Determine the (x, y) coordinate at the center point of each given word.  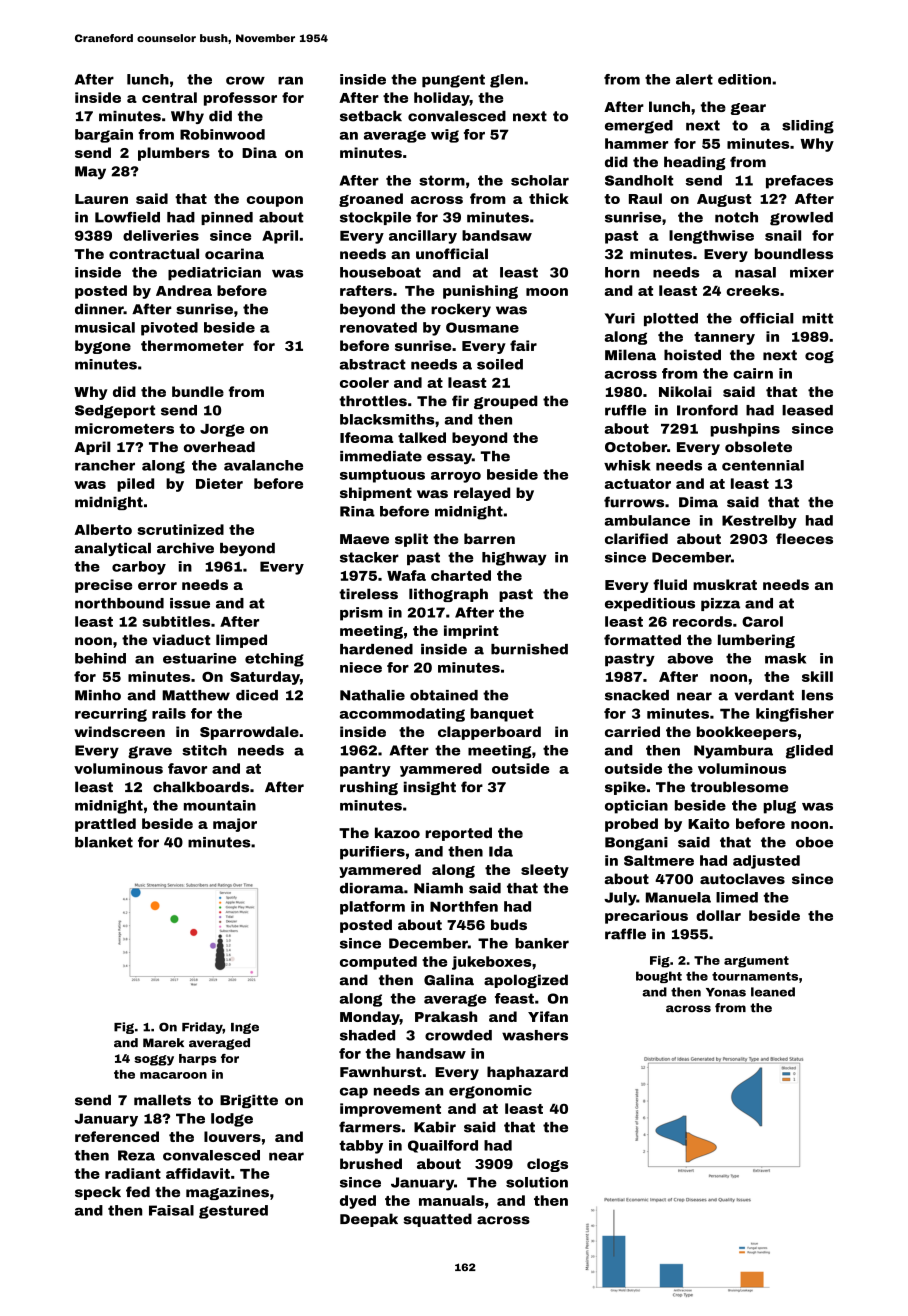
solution (537, 1182)
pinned (227, 218)
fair (523, 345)
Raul (645, 198)
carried (632, 731)
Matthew (196, 695)
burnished (529, 649)
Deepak (369, 1220)
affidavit (198, 1173)
